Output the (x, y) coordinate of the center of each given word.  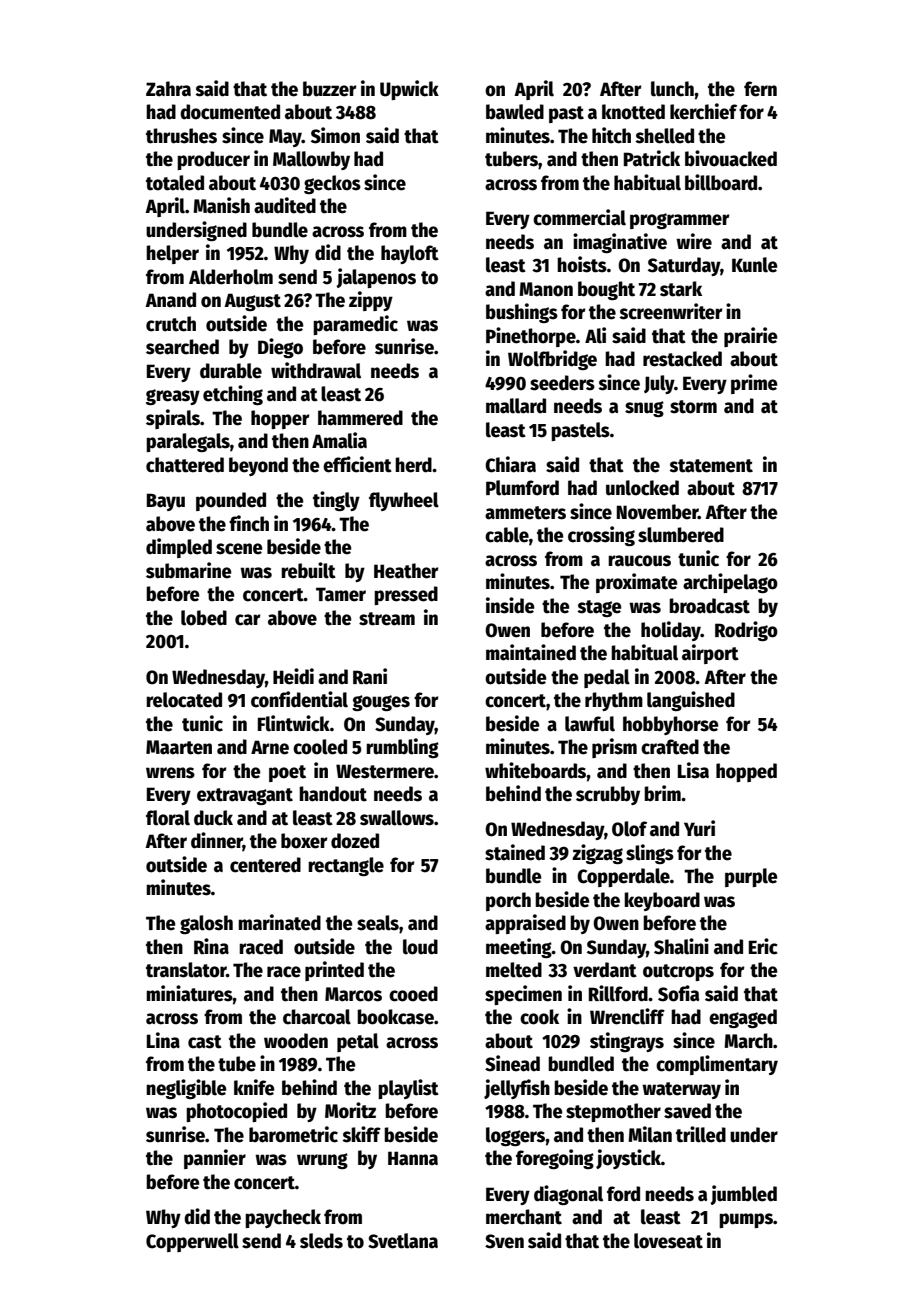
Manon (546, 289)
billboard (721, 182)
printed (334, 971)
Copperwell (192, 1242)
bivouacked (731, 158)
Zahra (168, 89)
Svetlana (403, 1241)
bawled (515, 112)
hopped (746, 772)
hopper (280, 419)
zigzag (597, 854)
